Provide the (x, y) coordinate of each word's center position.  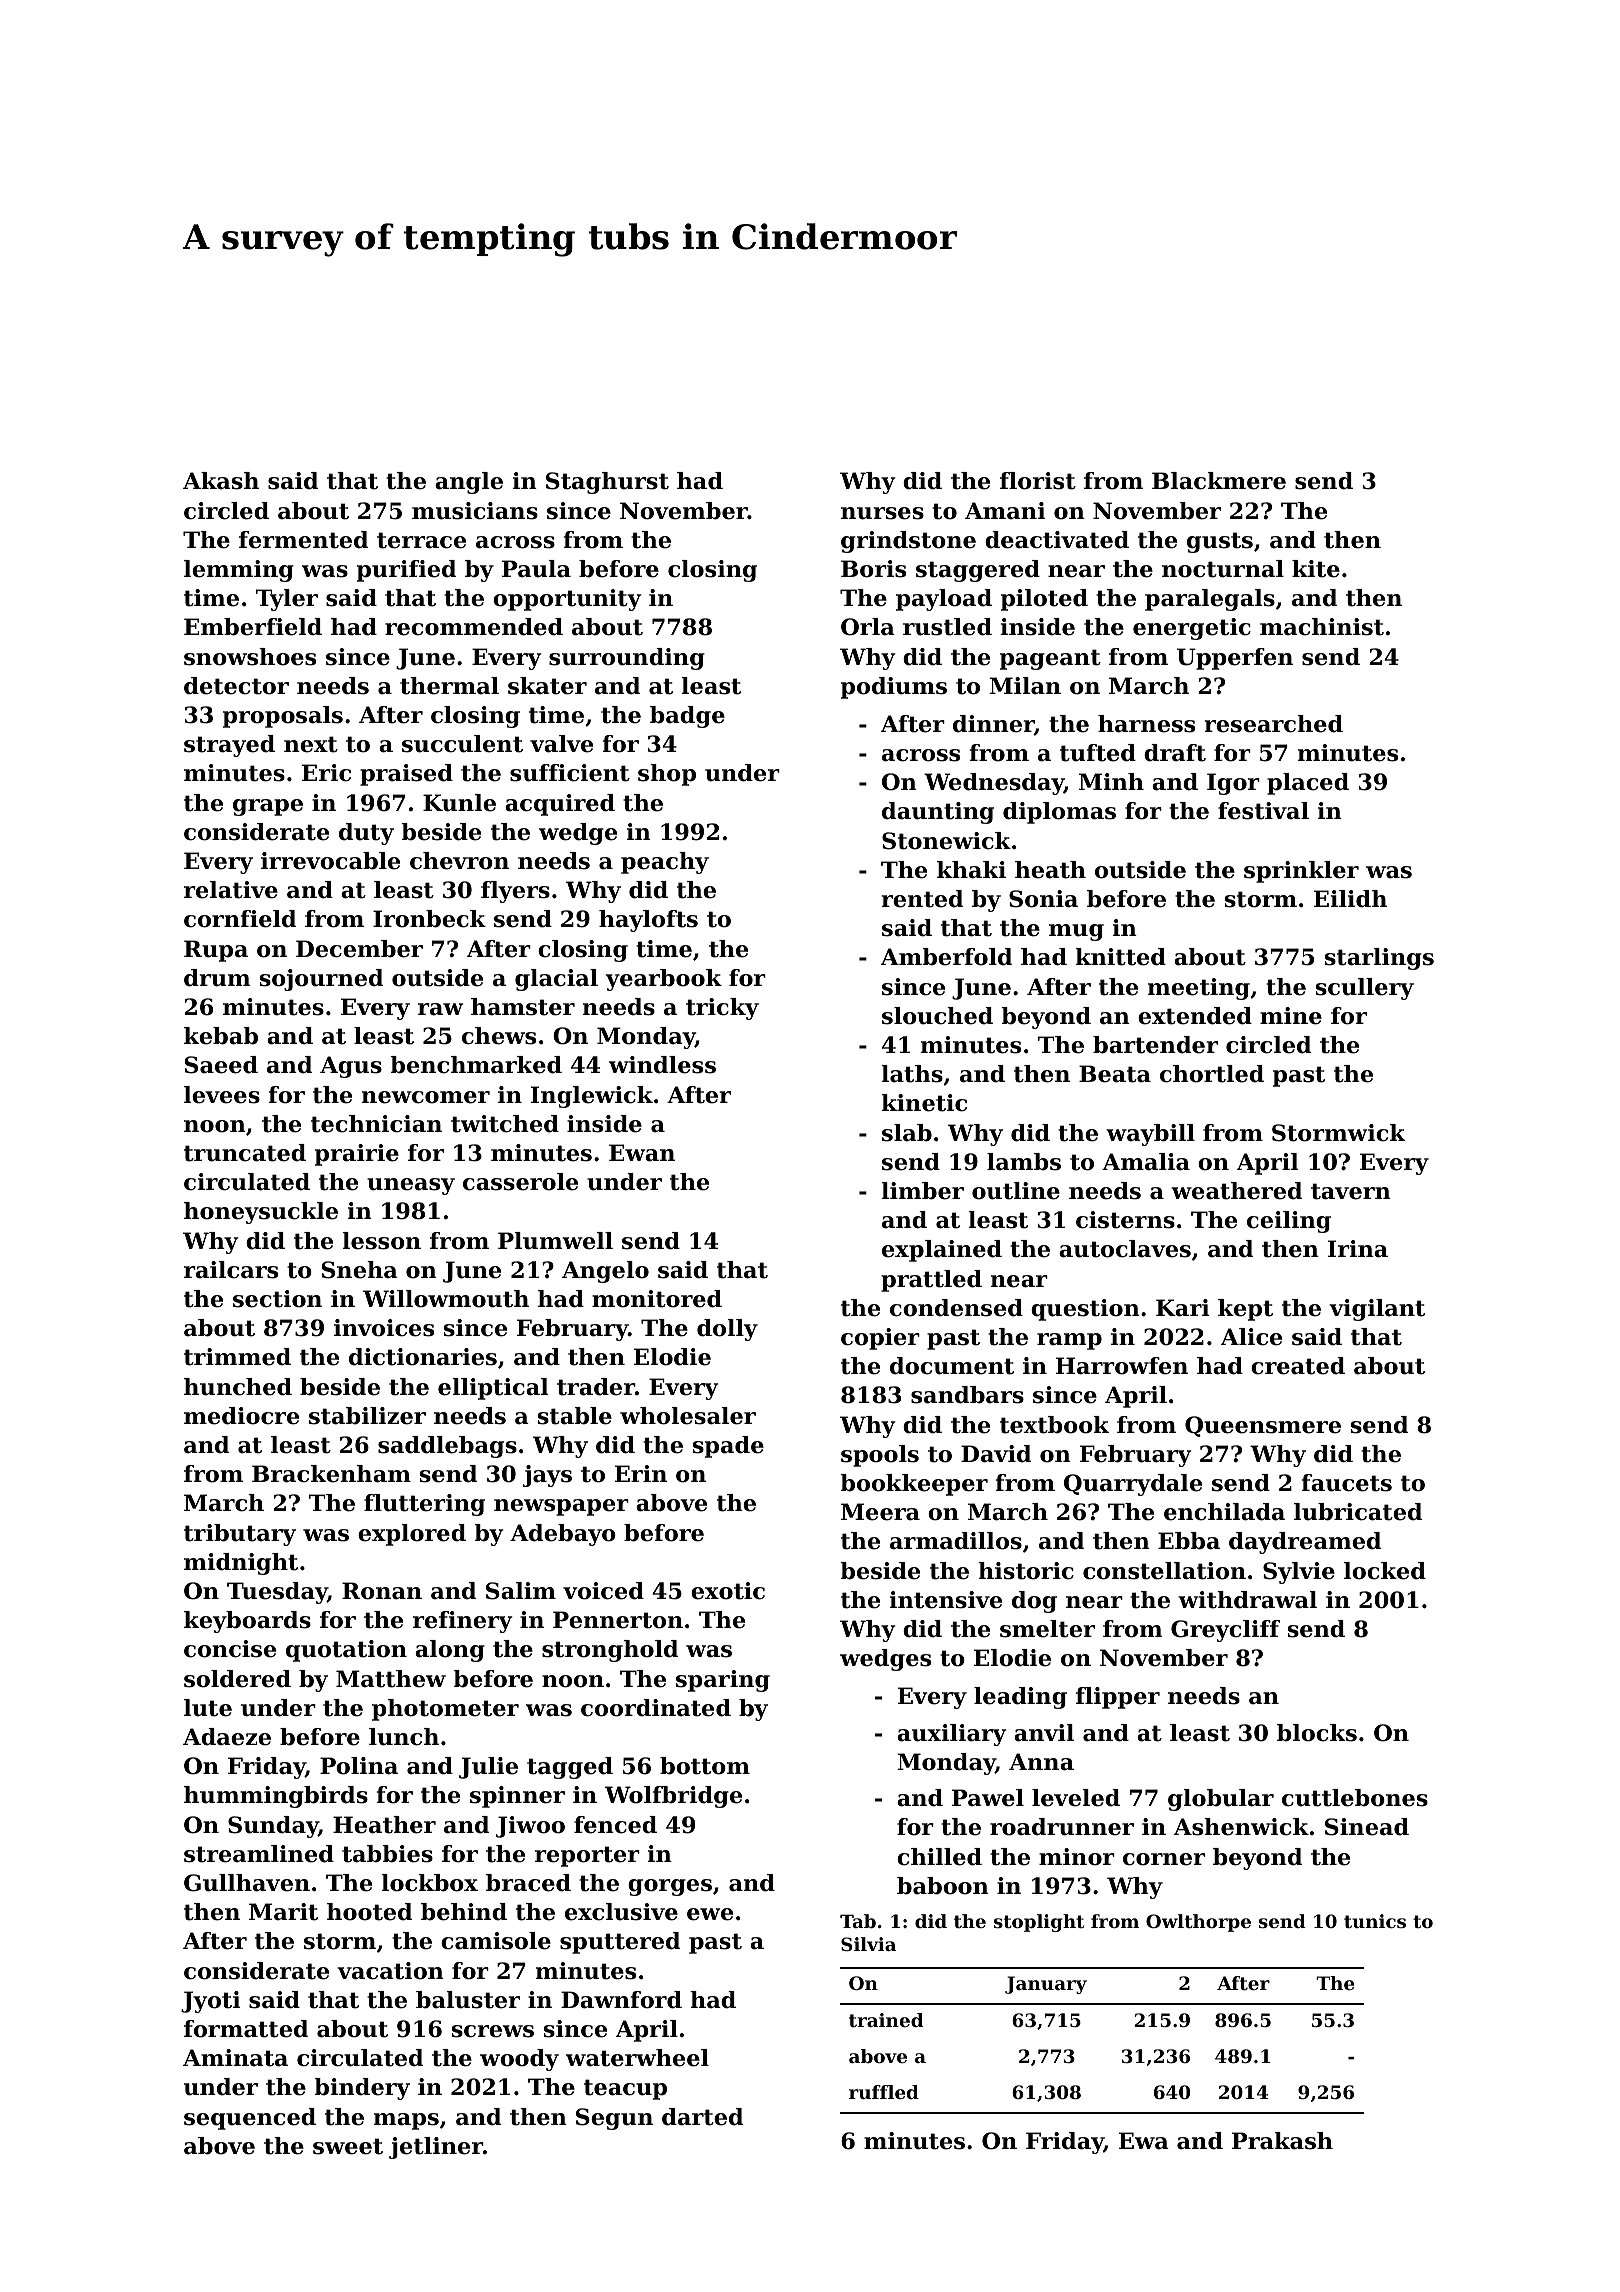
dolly (727, 1330)
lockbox (430, 1883)
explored (412, 1535)
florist (1038, 481)
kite (1316, 569)
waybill (1150, 1135)
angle (469, 483)
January (1046, 1985)
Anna (1041, 1762)
